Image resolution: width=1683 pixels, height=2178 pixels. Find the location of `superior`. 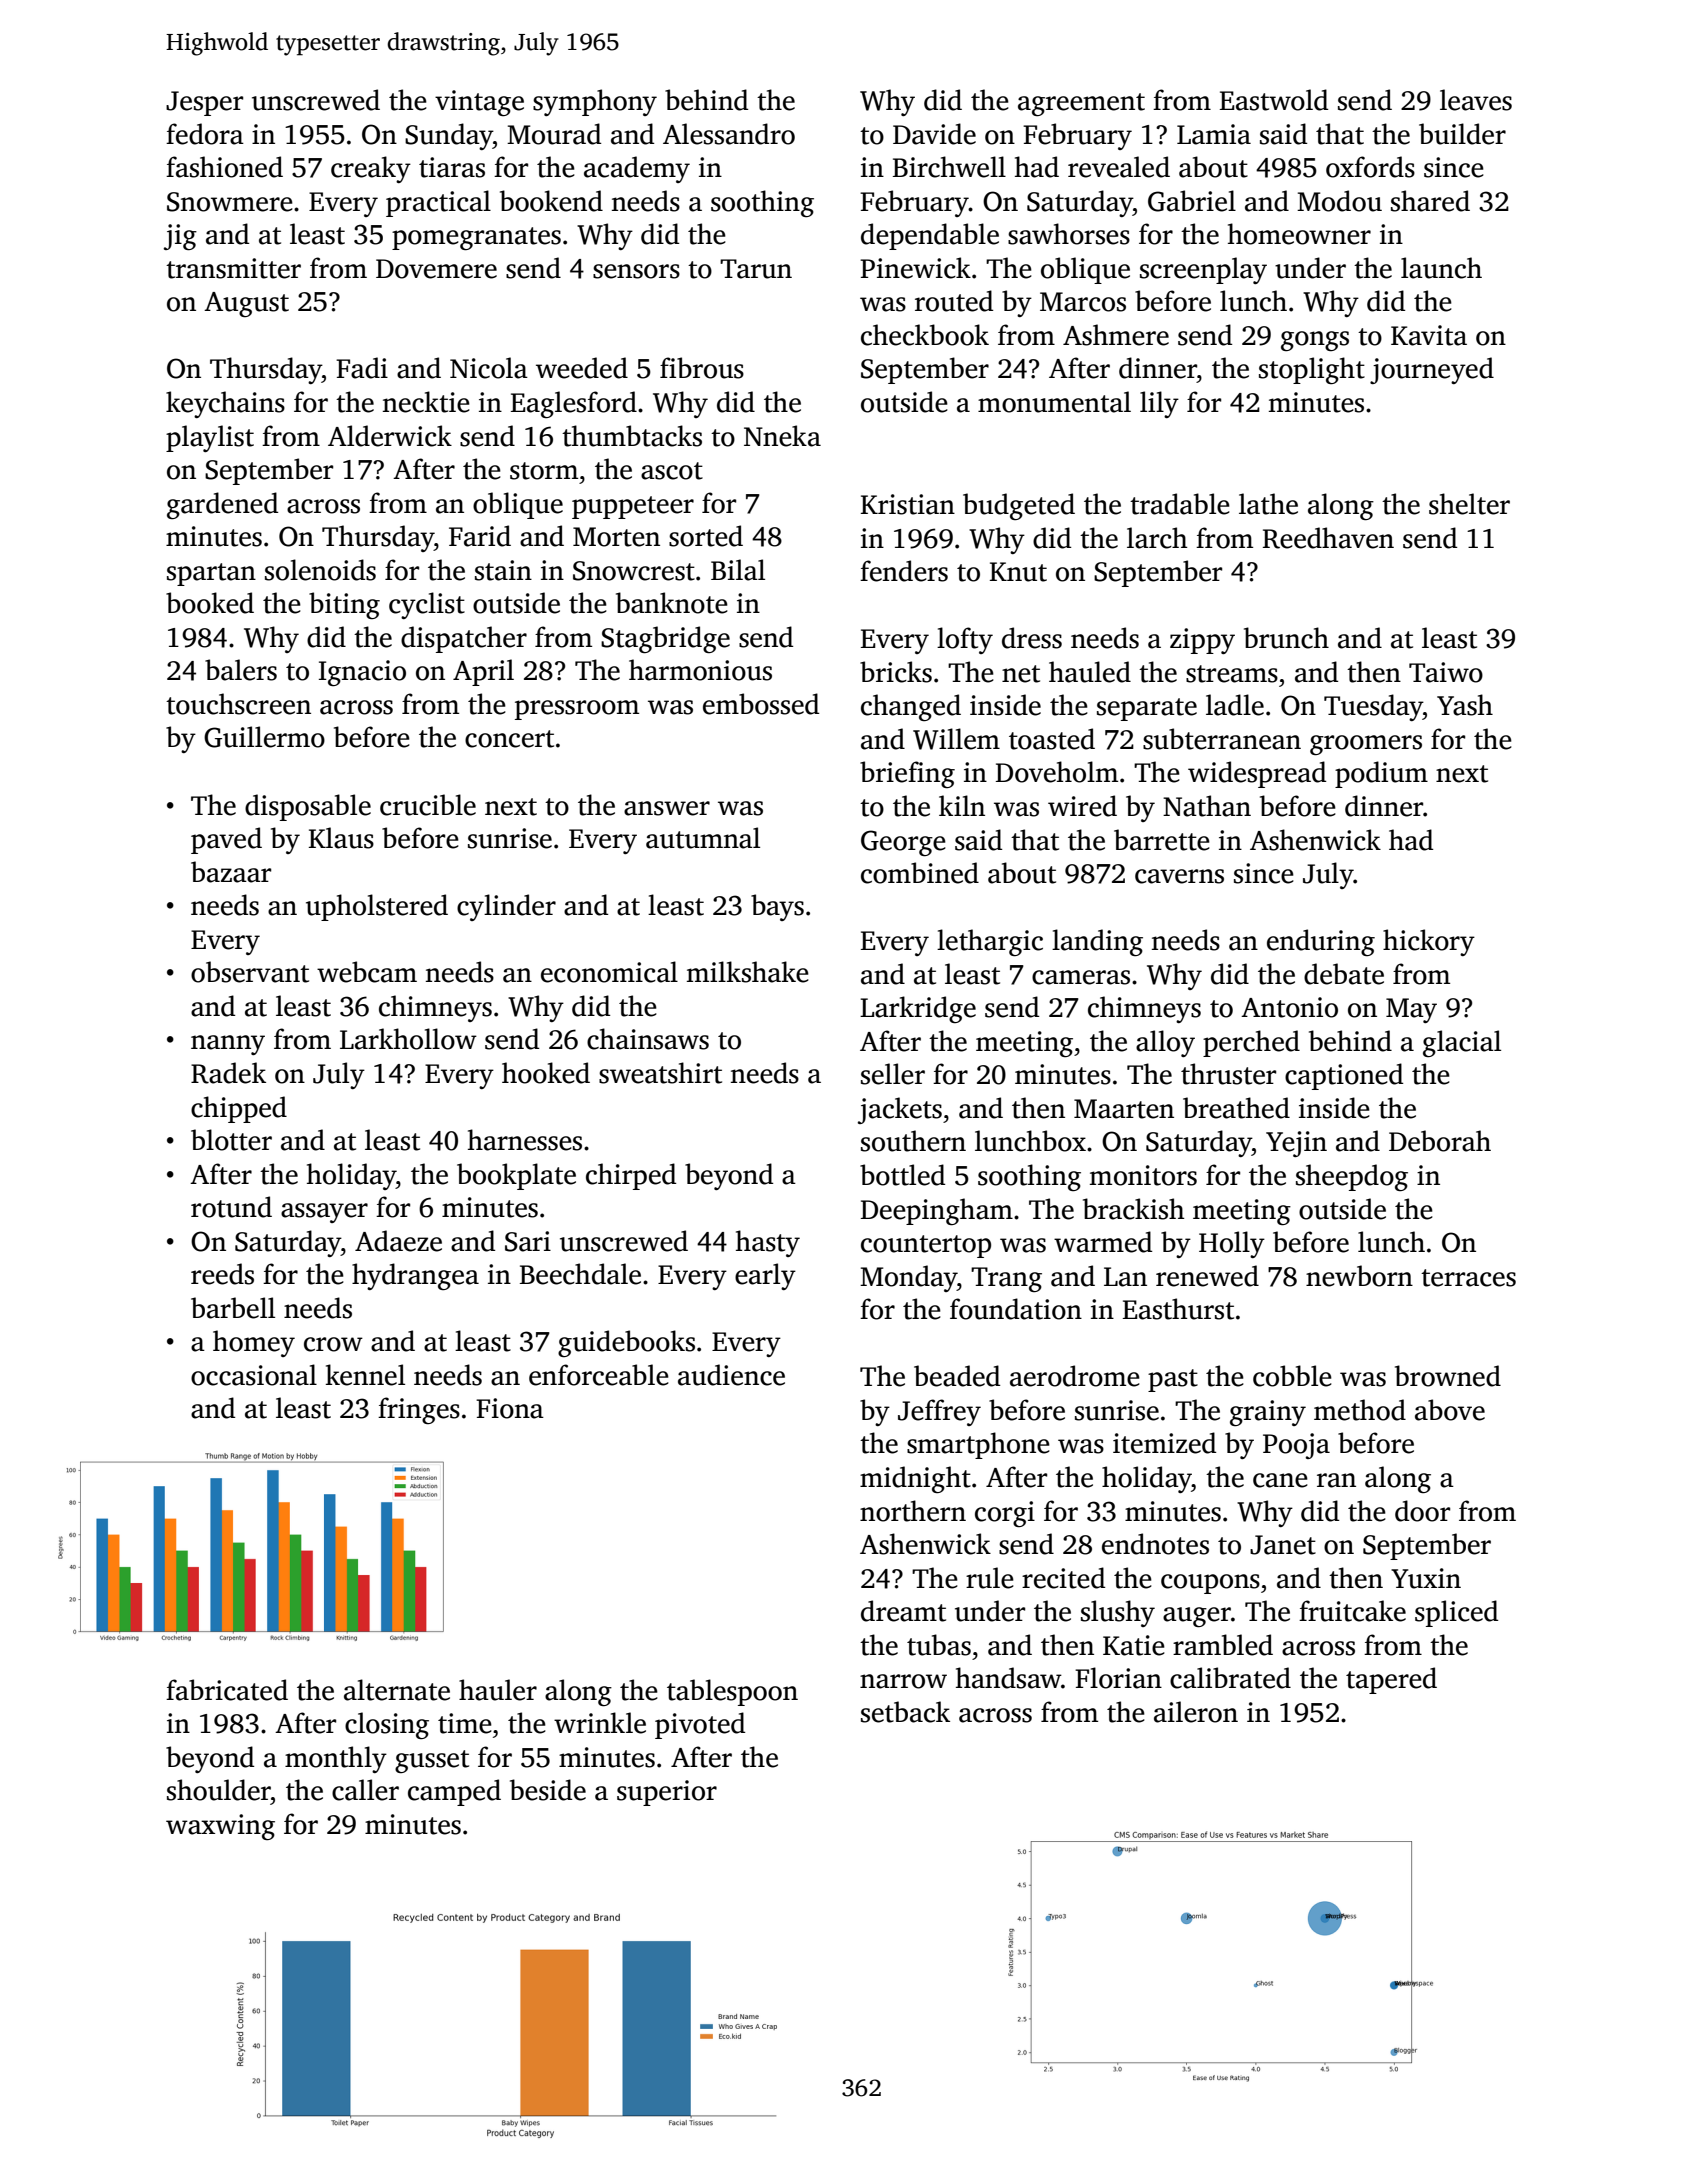

superior is located at coordinates (667, 1793).
